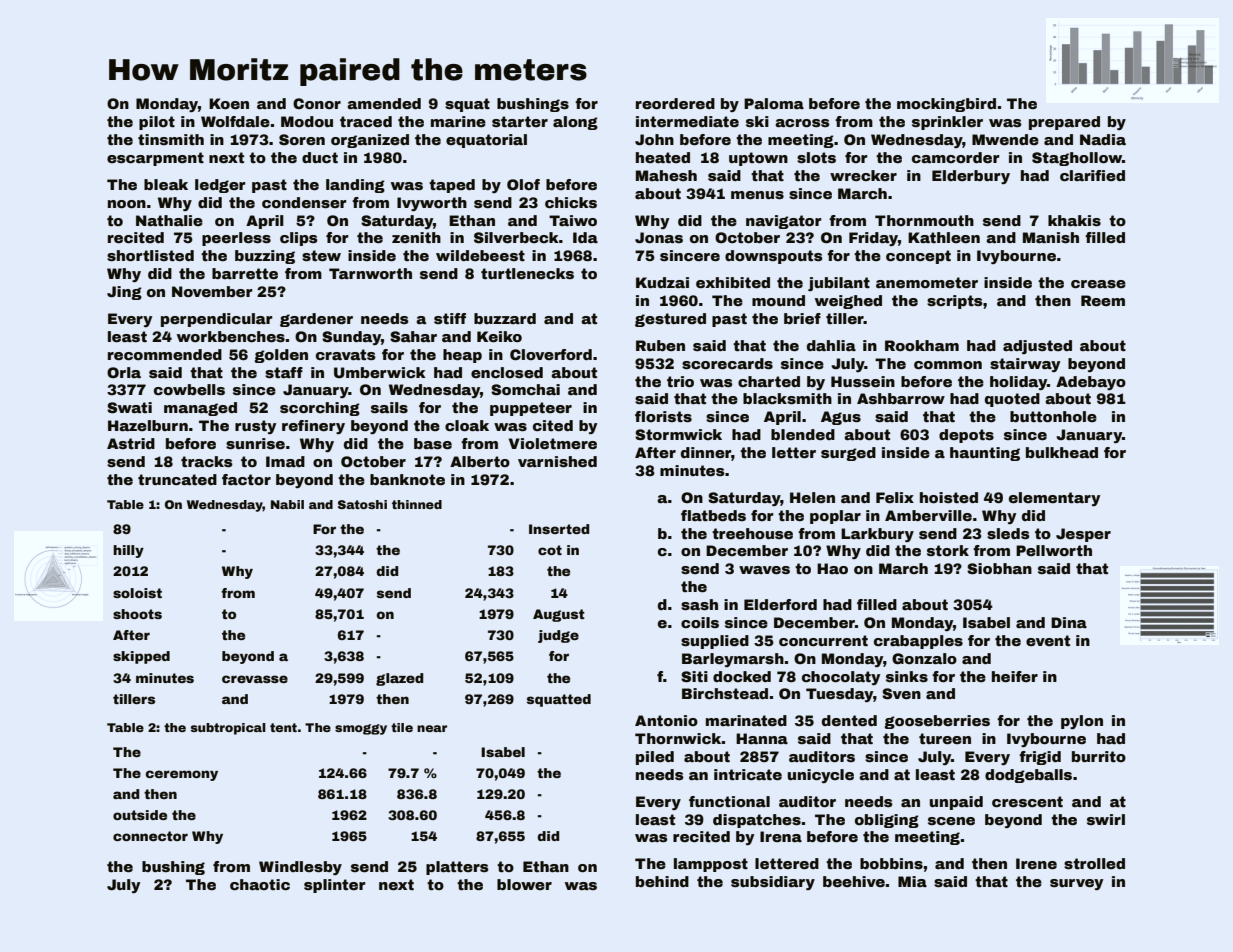  I want to click on skipped, so click(141, 657).
